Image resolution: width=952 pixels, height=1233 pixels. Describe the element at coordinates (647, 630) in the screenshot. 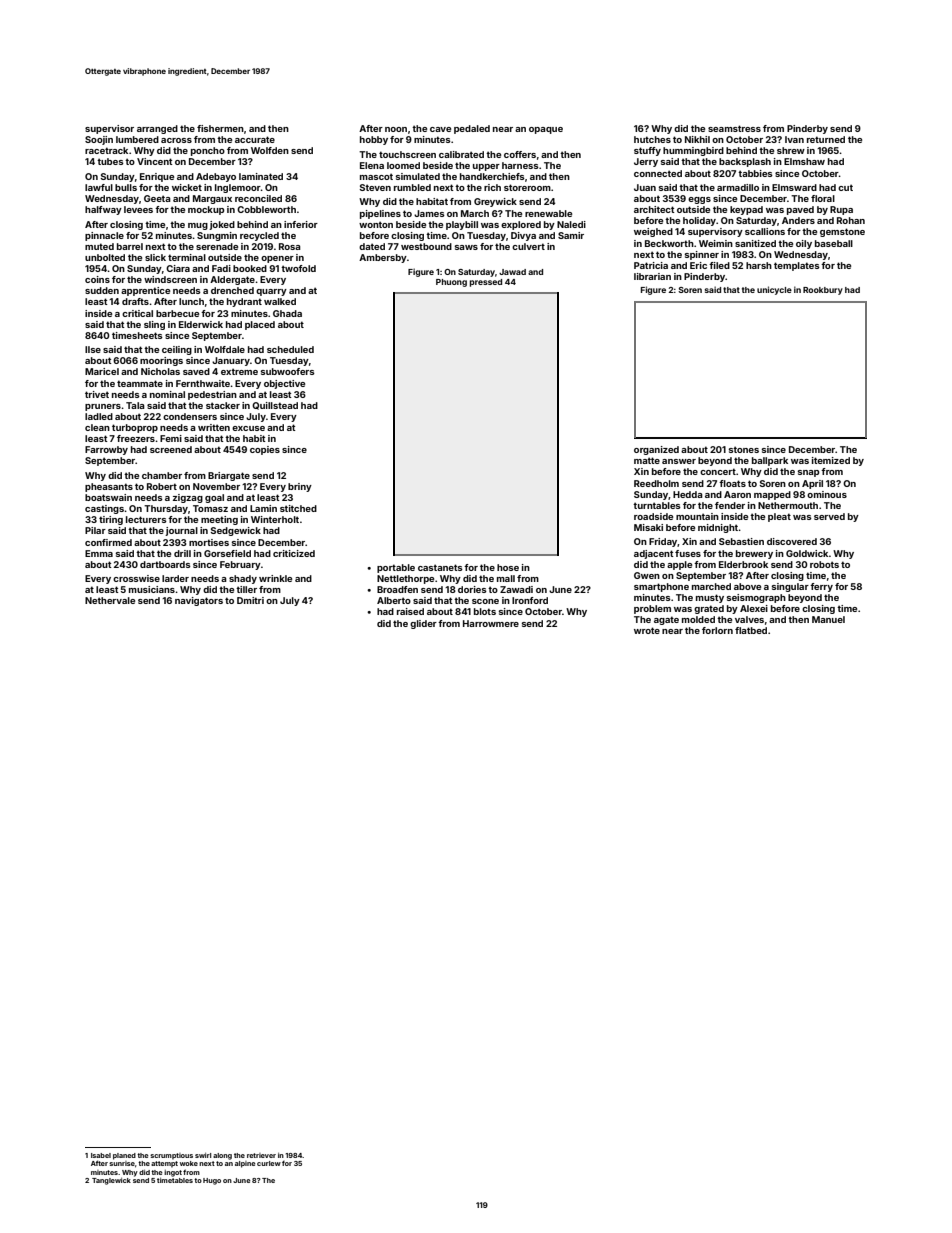

I see `wrote` at that location.
